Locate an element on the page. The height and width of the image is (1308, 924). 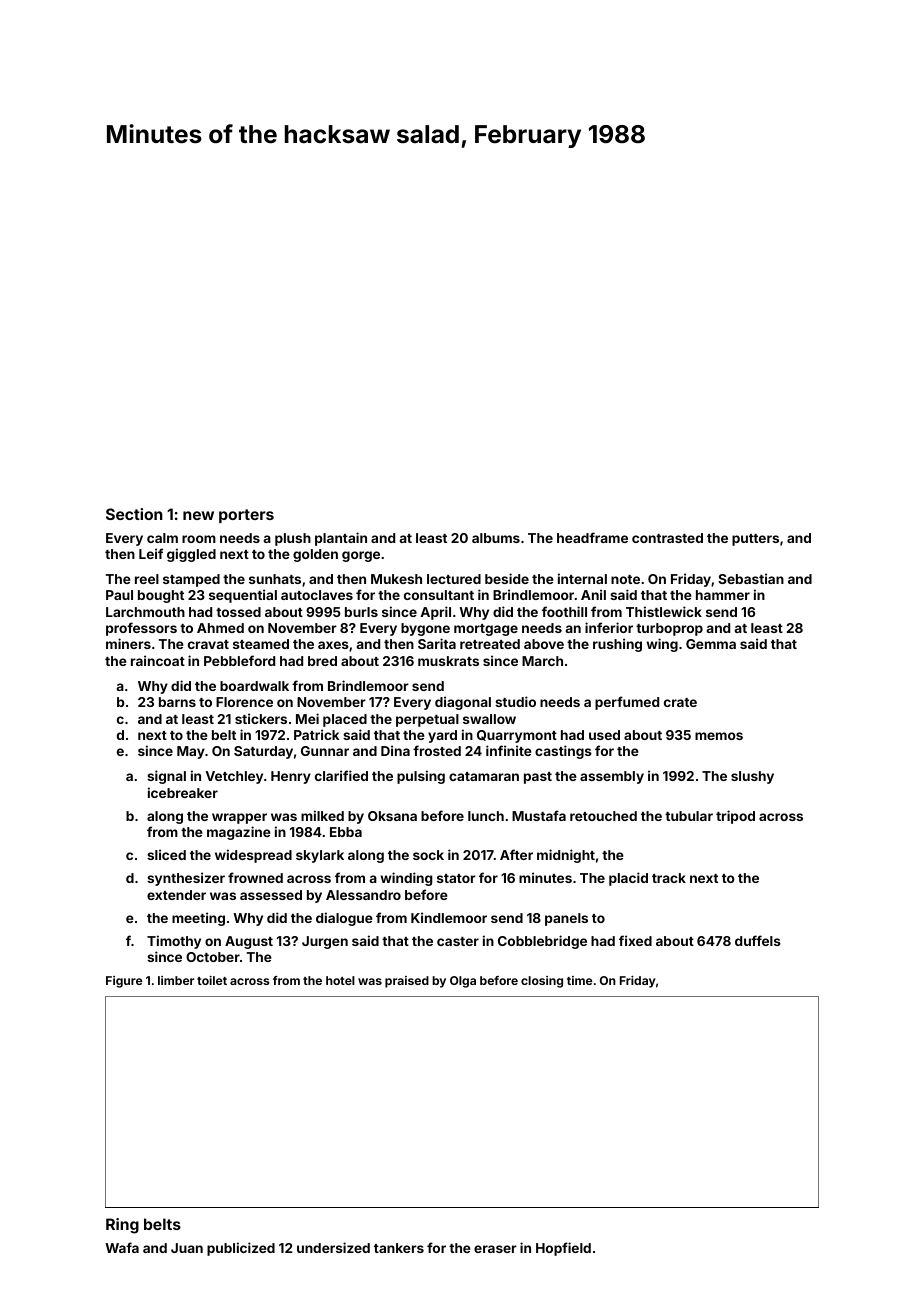
toilet is located at coordinates (212, 980).
